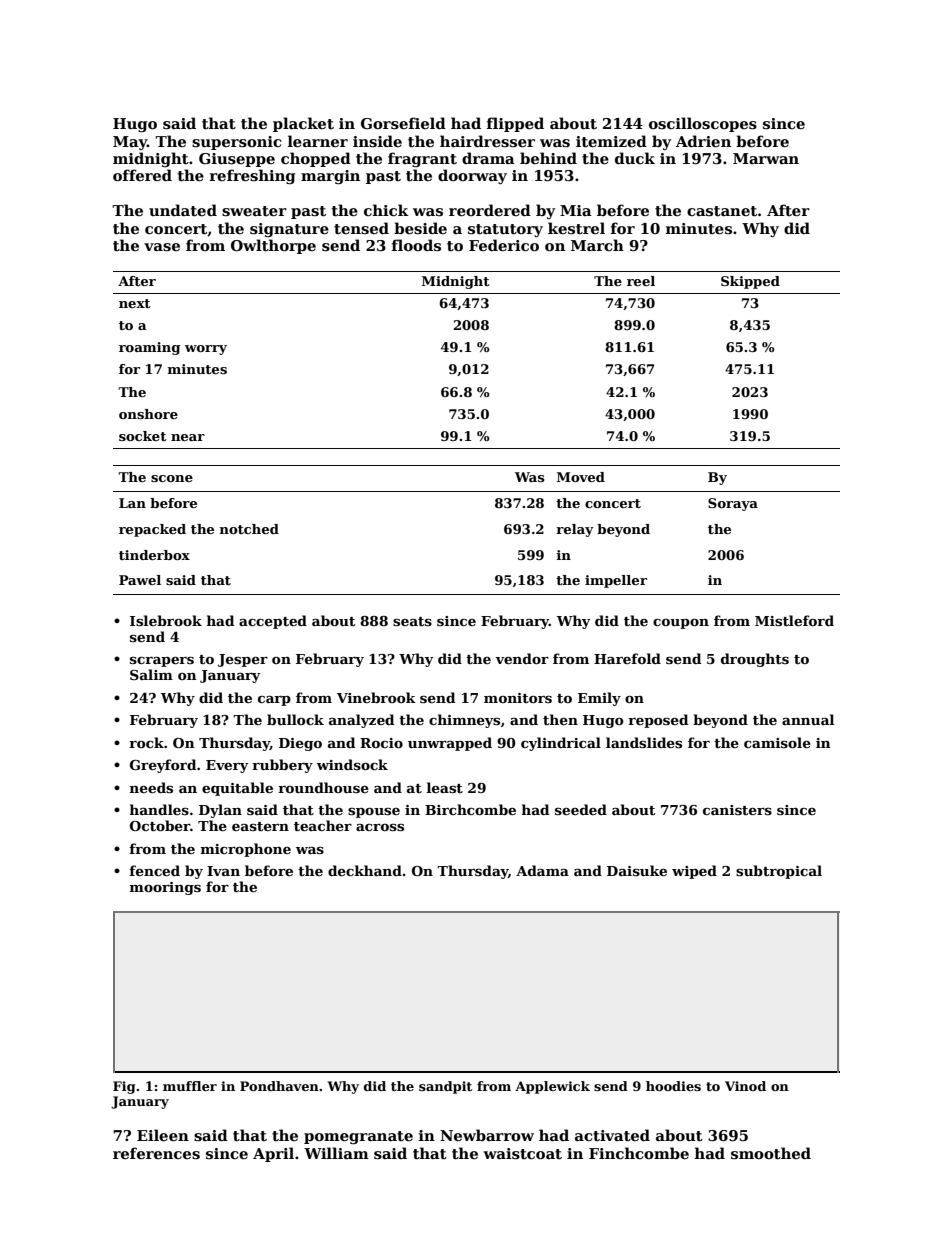 The image size is (952, 1233). Describe the element at coordinates (745, 1086) in the page. I see `Vinod` at that location.
